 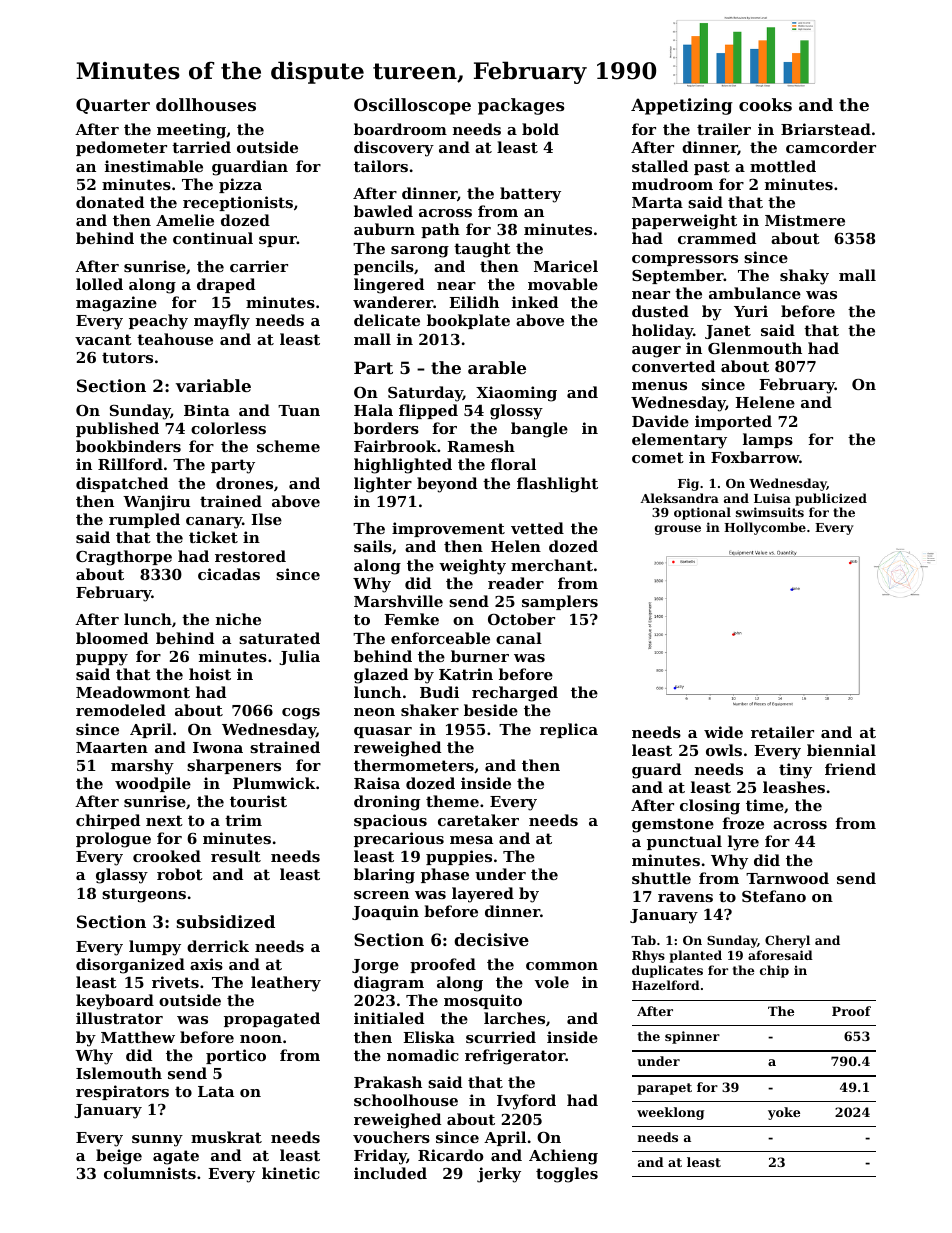 I want to click on recharged, so click(x=515, y=694).
